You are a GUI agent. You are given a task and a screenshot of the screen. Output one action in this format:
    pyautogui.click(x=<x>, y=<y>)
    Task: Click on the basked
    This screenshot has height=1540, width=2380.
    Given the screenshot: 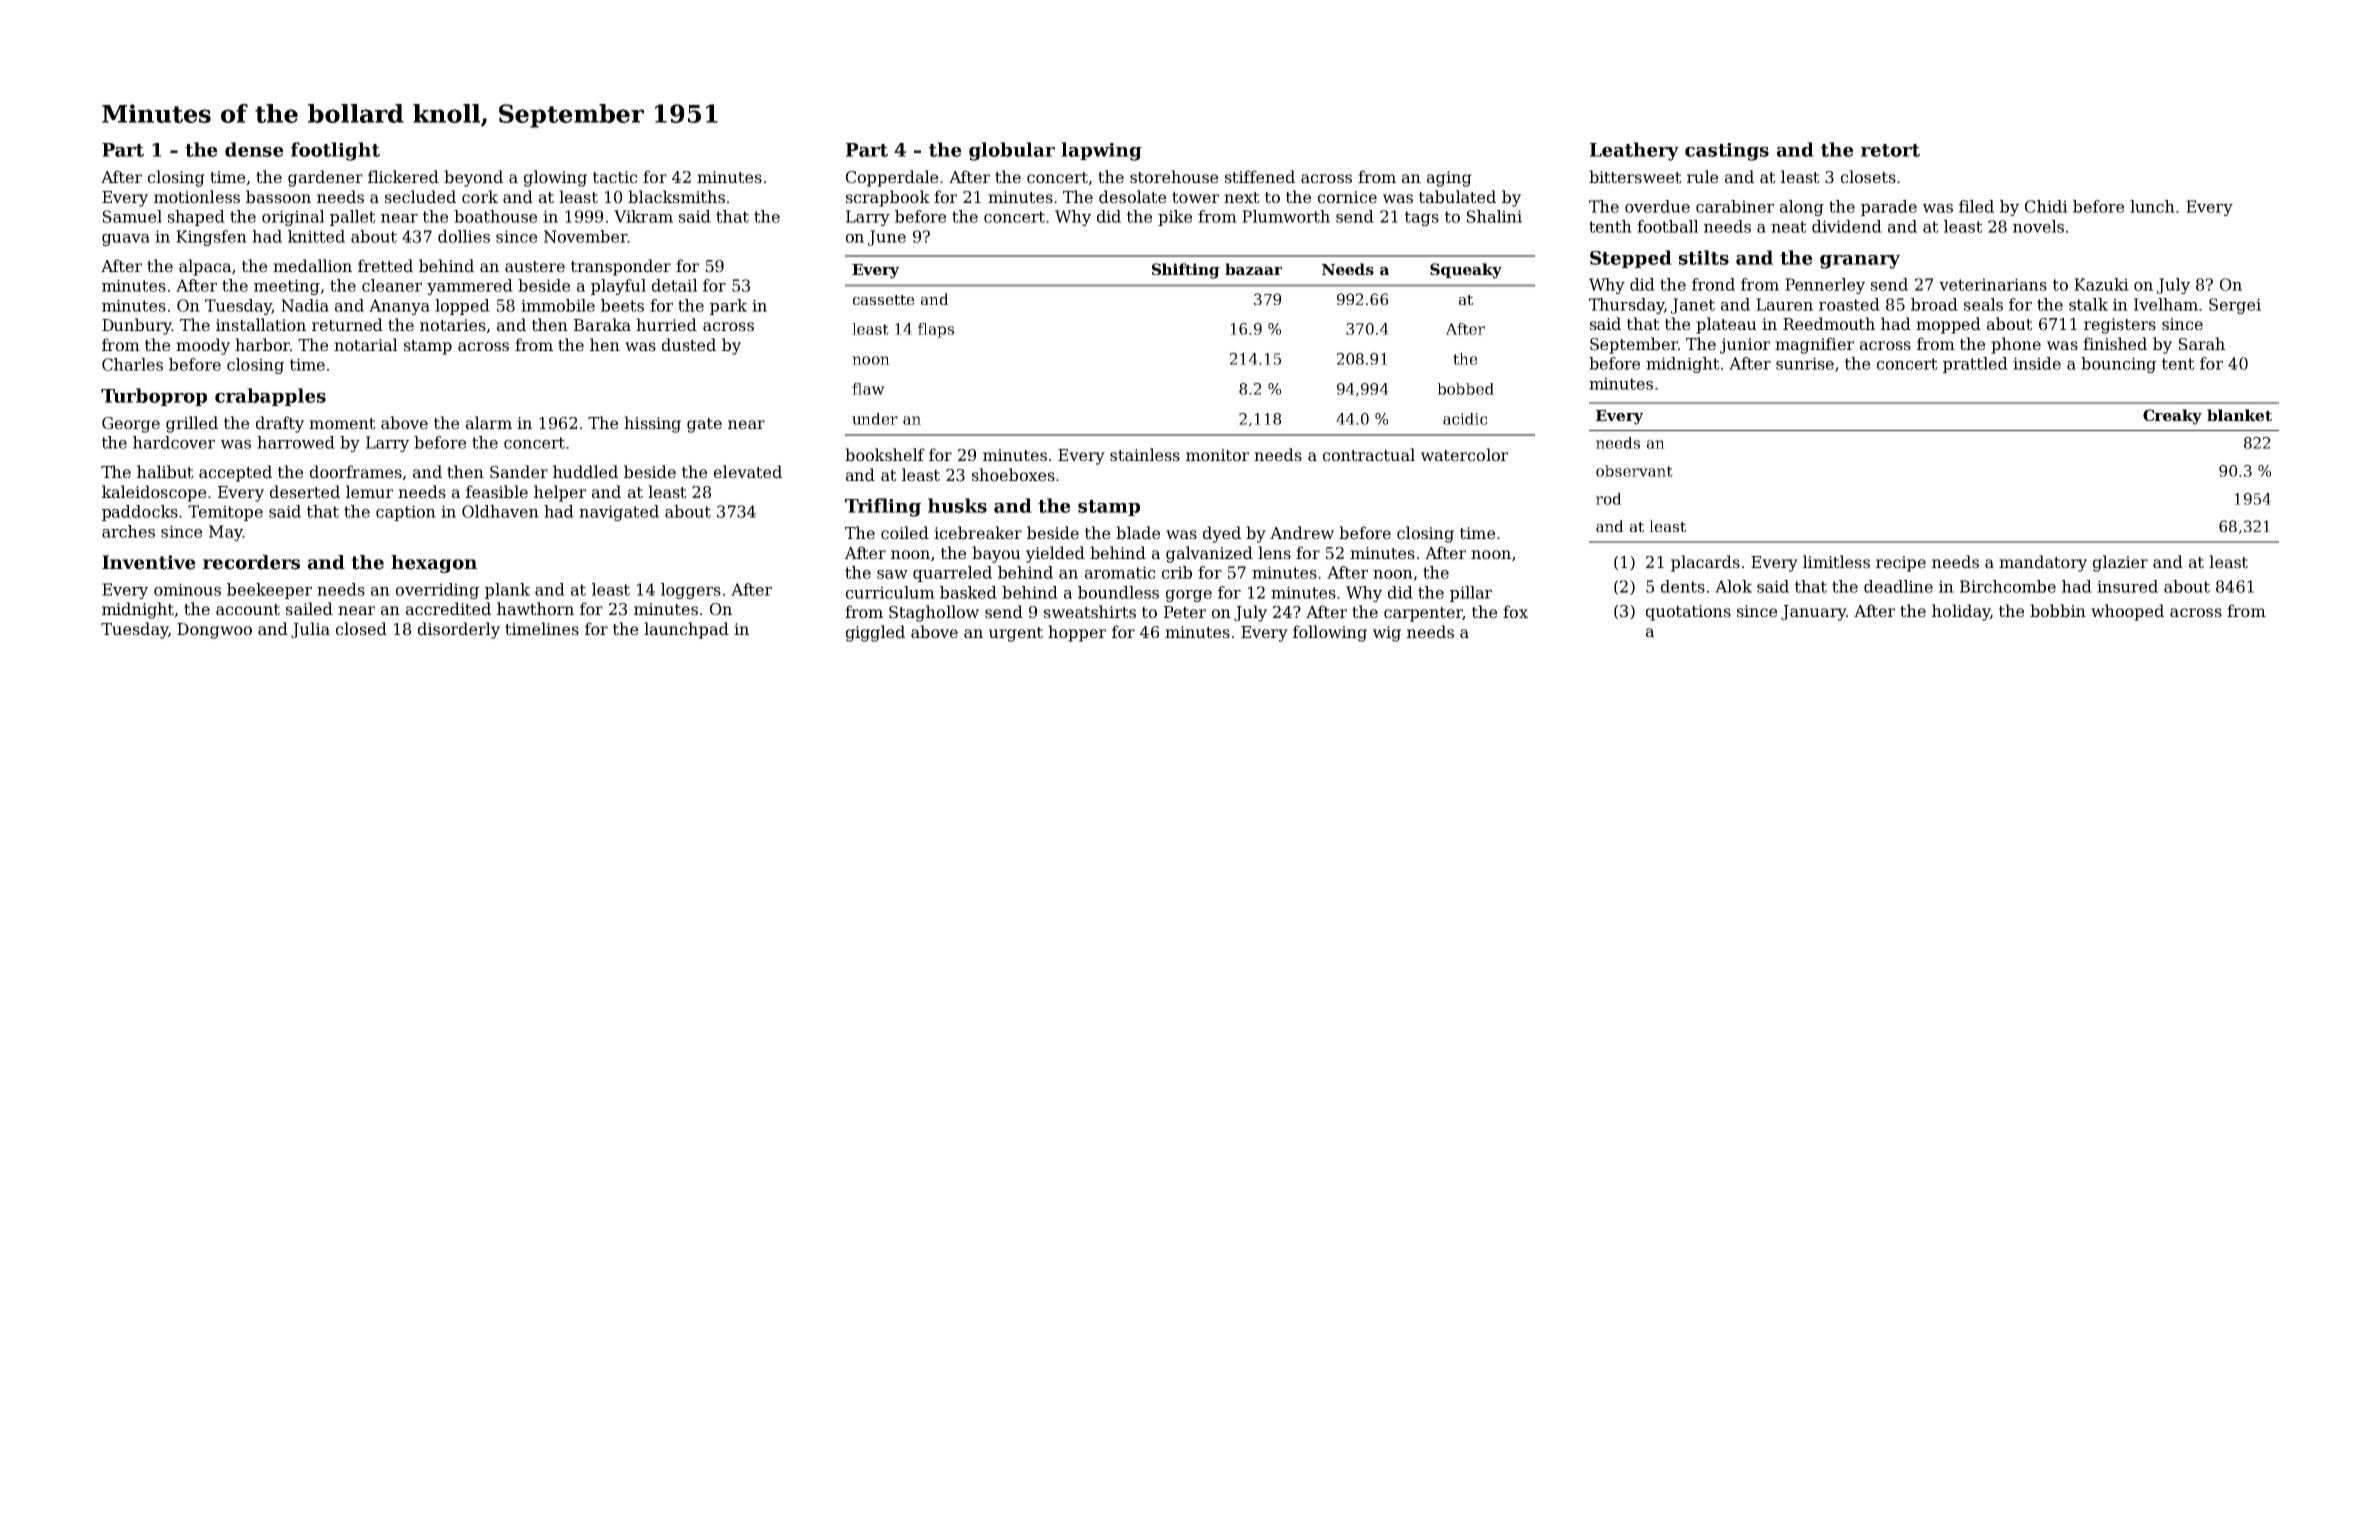 What is the action you would take?
    pyautogui.click(x=968, y=592)
